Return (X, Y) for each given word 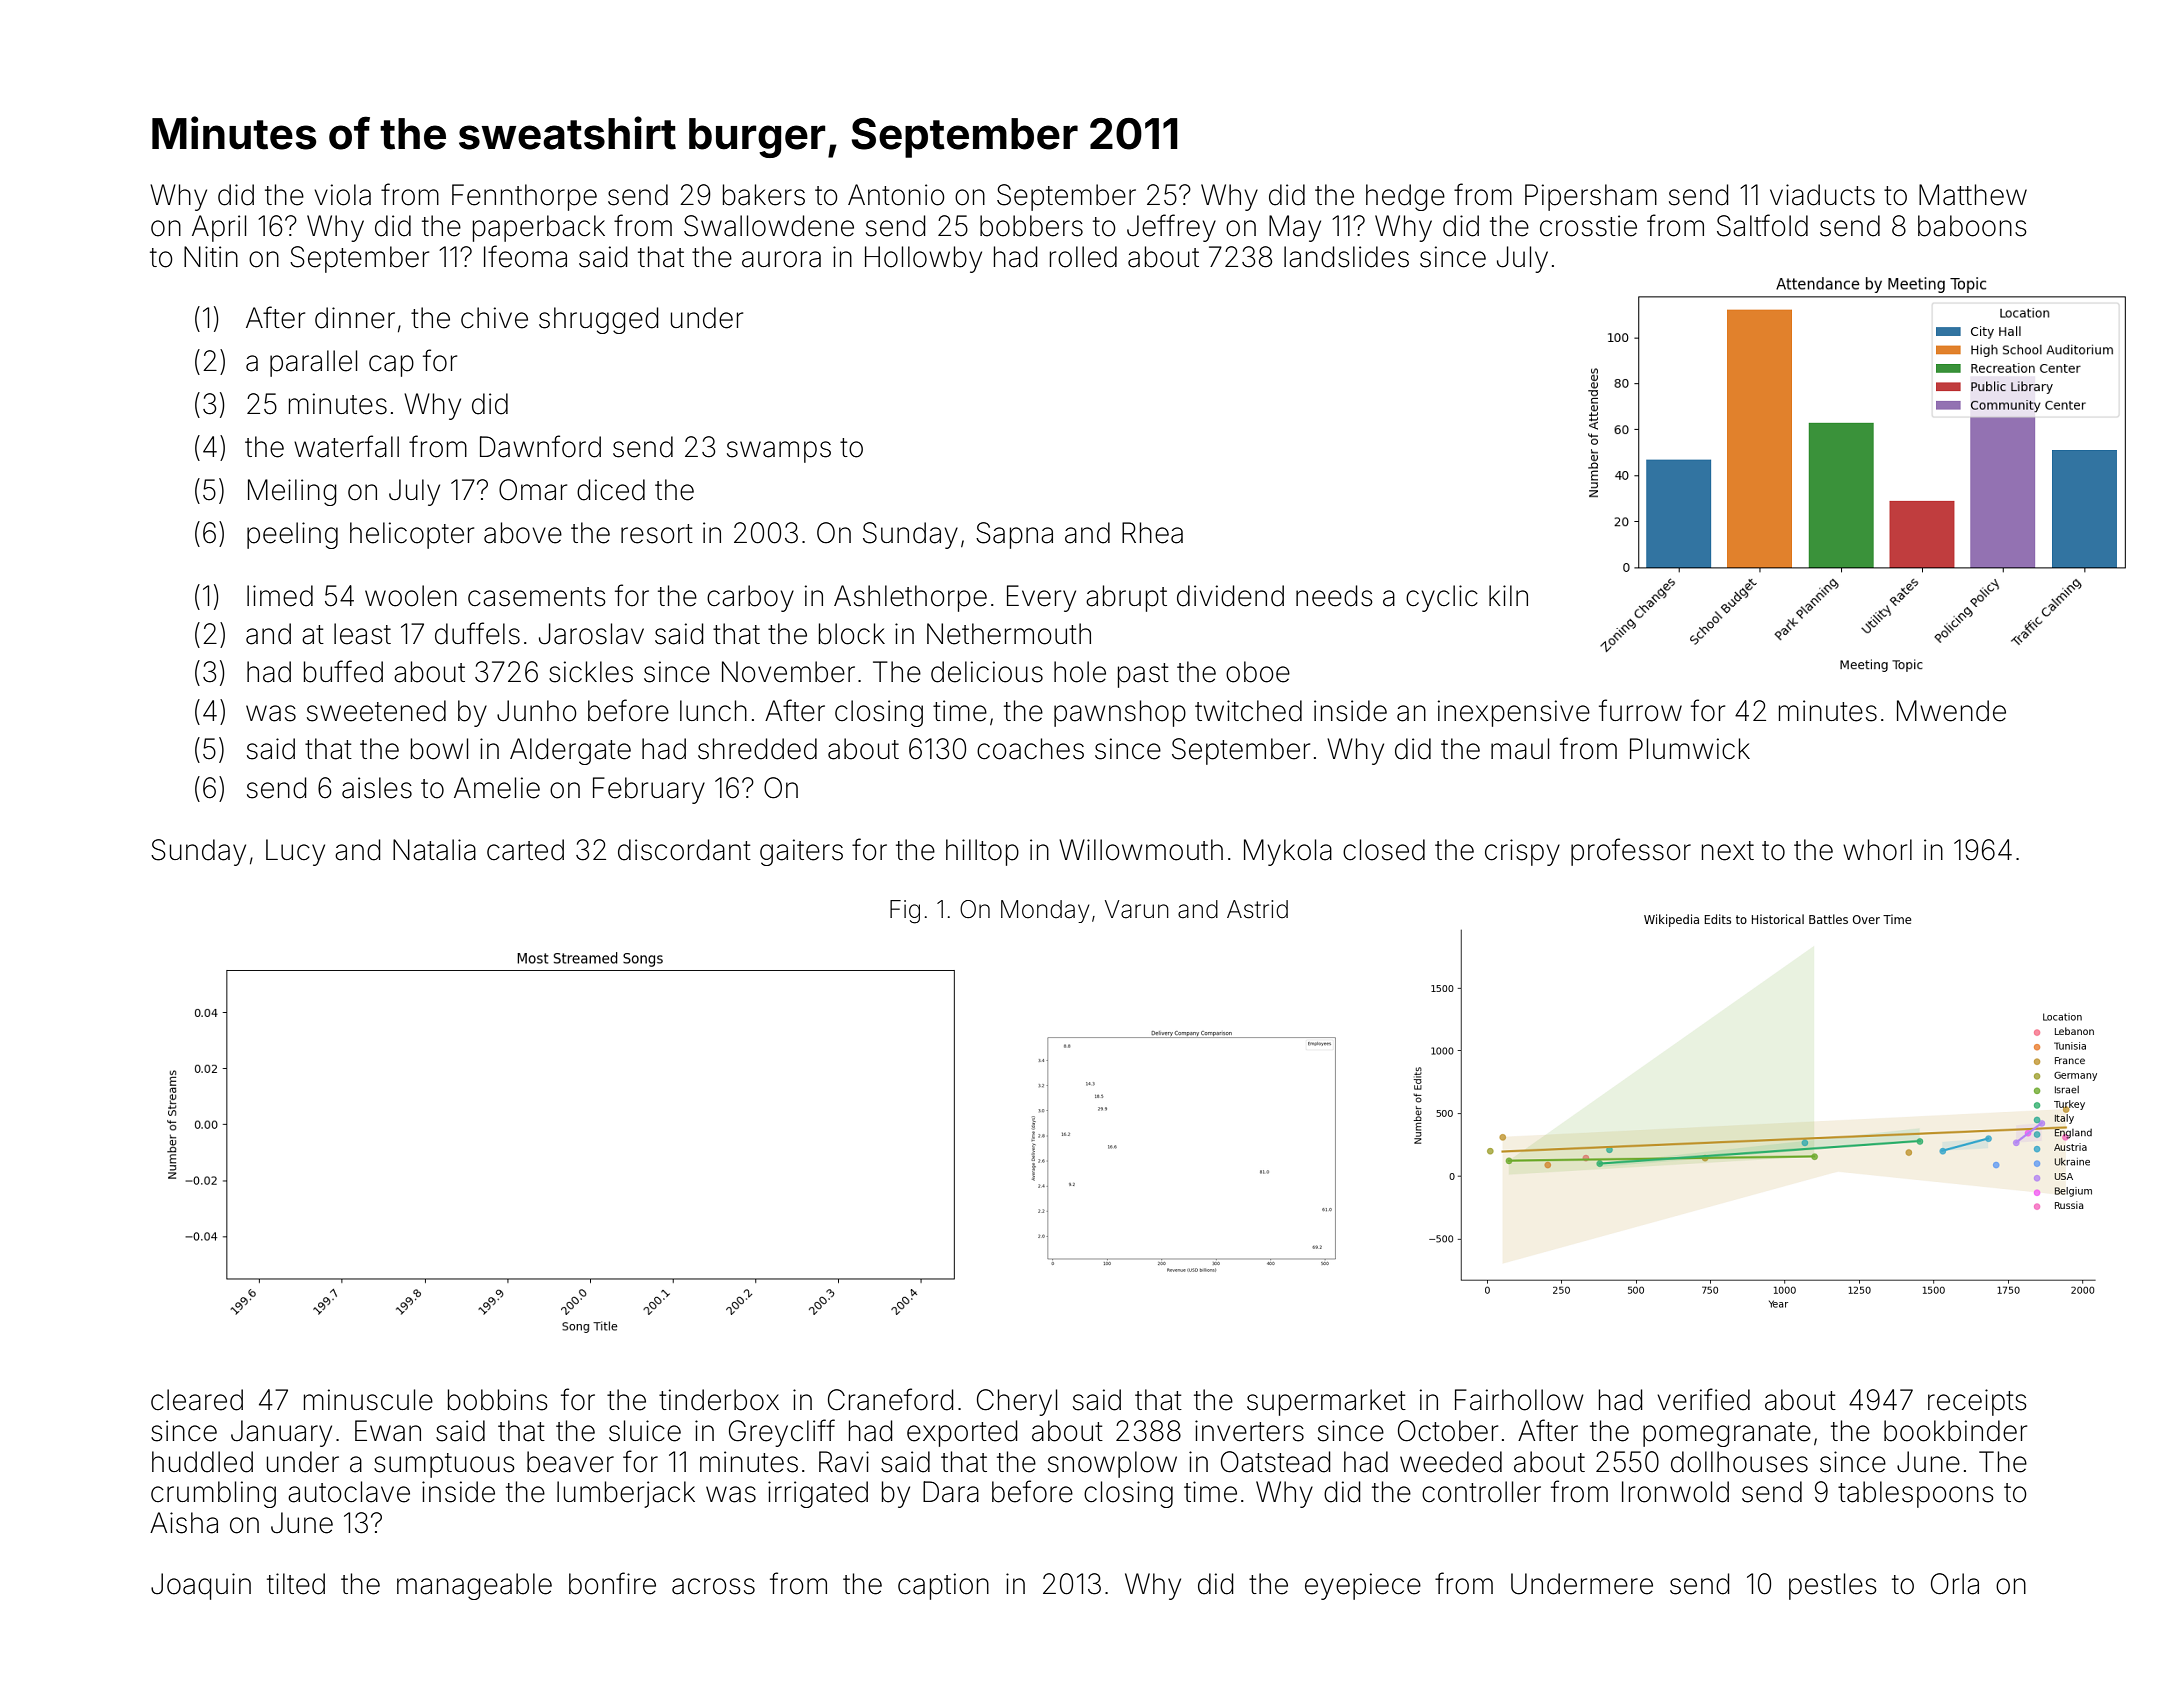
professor (1631, 852)
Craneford (890, 1399)
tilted (296, 1584)
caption (943, 1586)
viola (342, 195)
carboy (750, 598)
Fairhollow (1519, 1400)
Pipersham (1591, 197)
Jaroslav (591, 634)
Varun (1137, 909)
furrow (1640, 710)
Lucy (295, 852)
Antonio (896, 195)
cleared (197, 1400)
